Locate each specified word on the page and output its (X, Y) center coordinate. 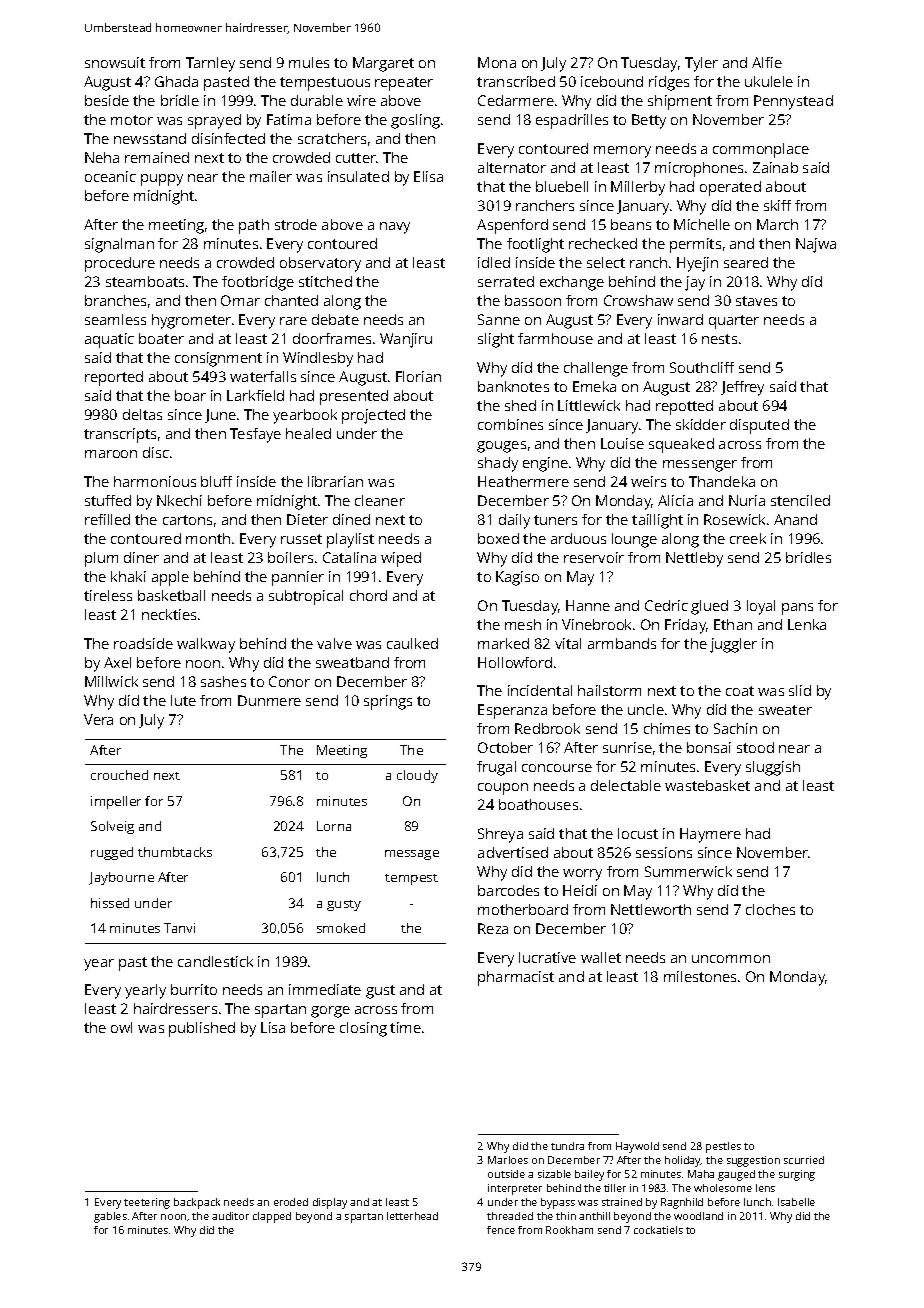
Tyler (701, 64)
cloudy (417, 776)
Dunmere (269, 700)
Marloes (508, 1160)
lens (765, 1188)
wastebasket (707, 785)
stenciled (800, 500)
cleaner (380, 500)
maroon (111, 454)
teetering (147, 1203)
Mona (497, 62)
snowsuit (115, 62)
